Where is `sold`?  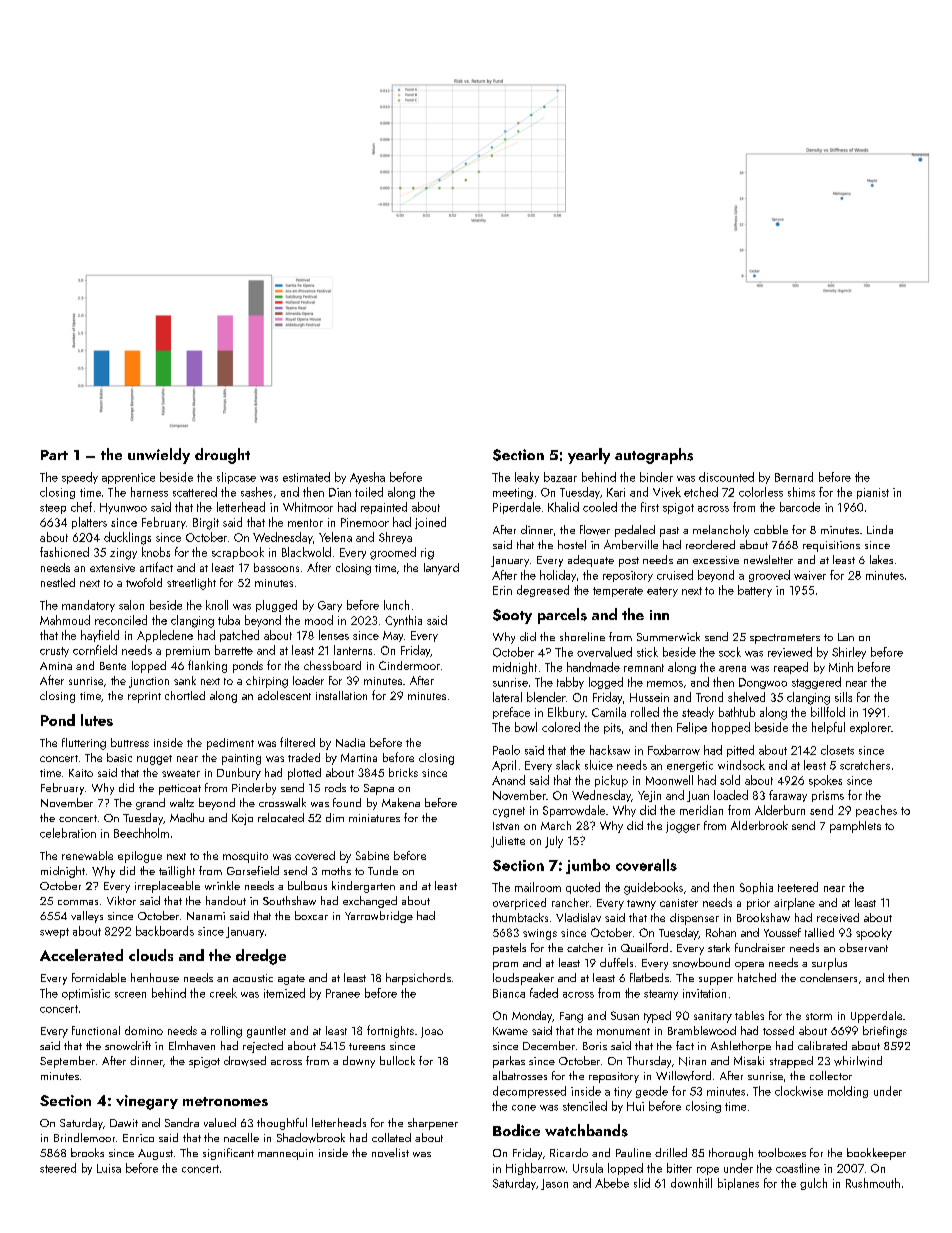
sold is located at coordinates (730, 780).
